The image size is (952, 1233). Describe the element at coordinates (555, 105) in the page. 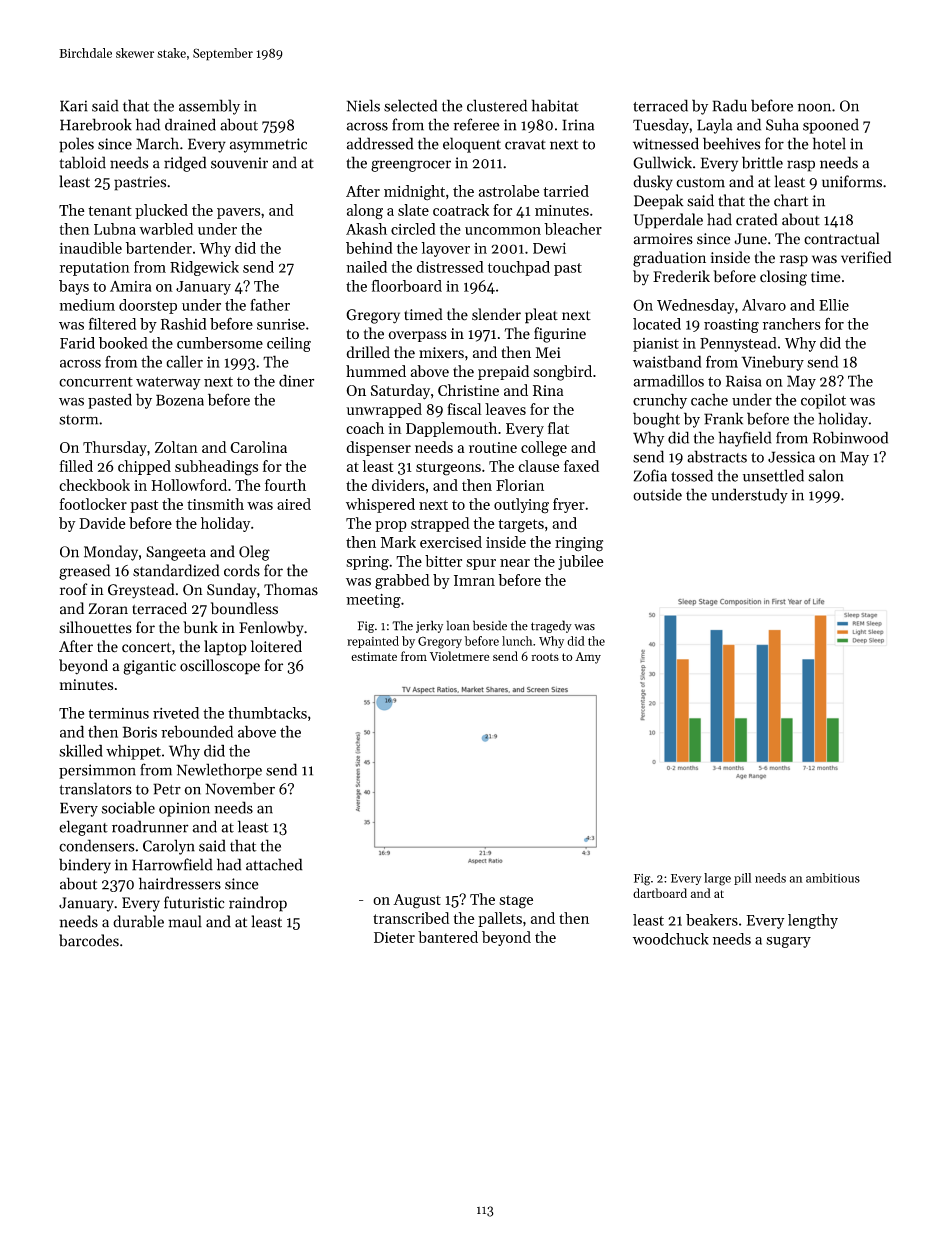

I see `habitat` at that location.
